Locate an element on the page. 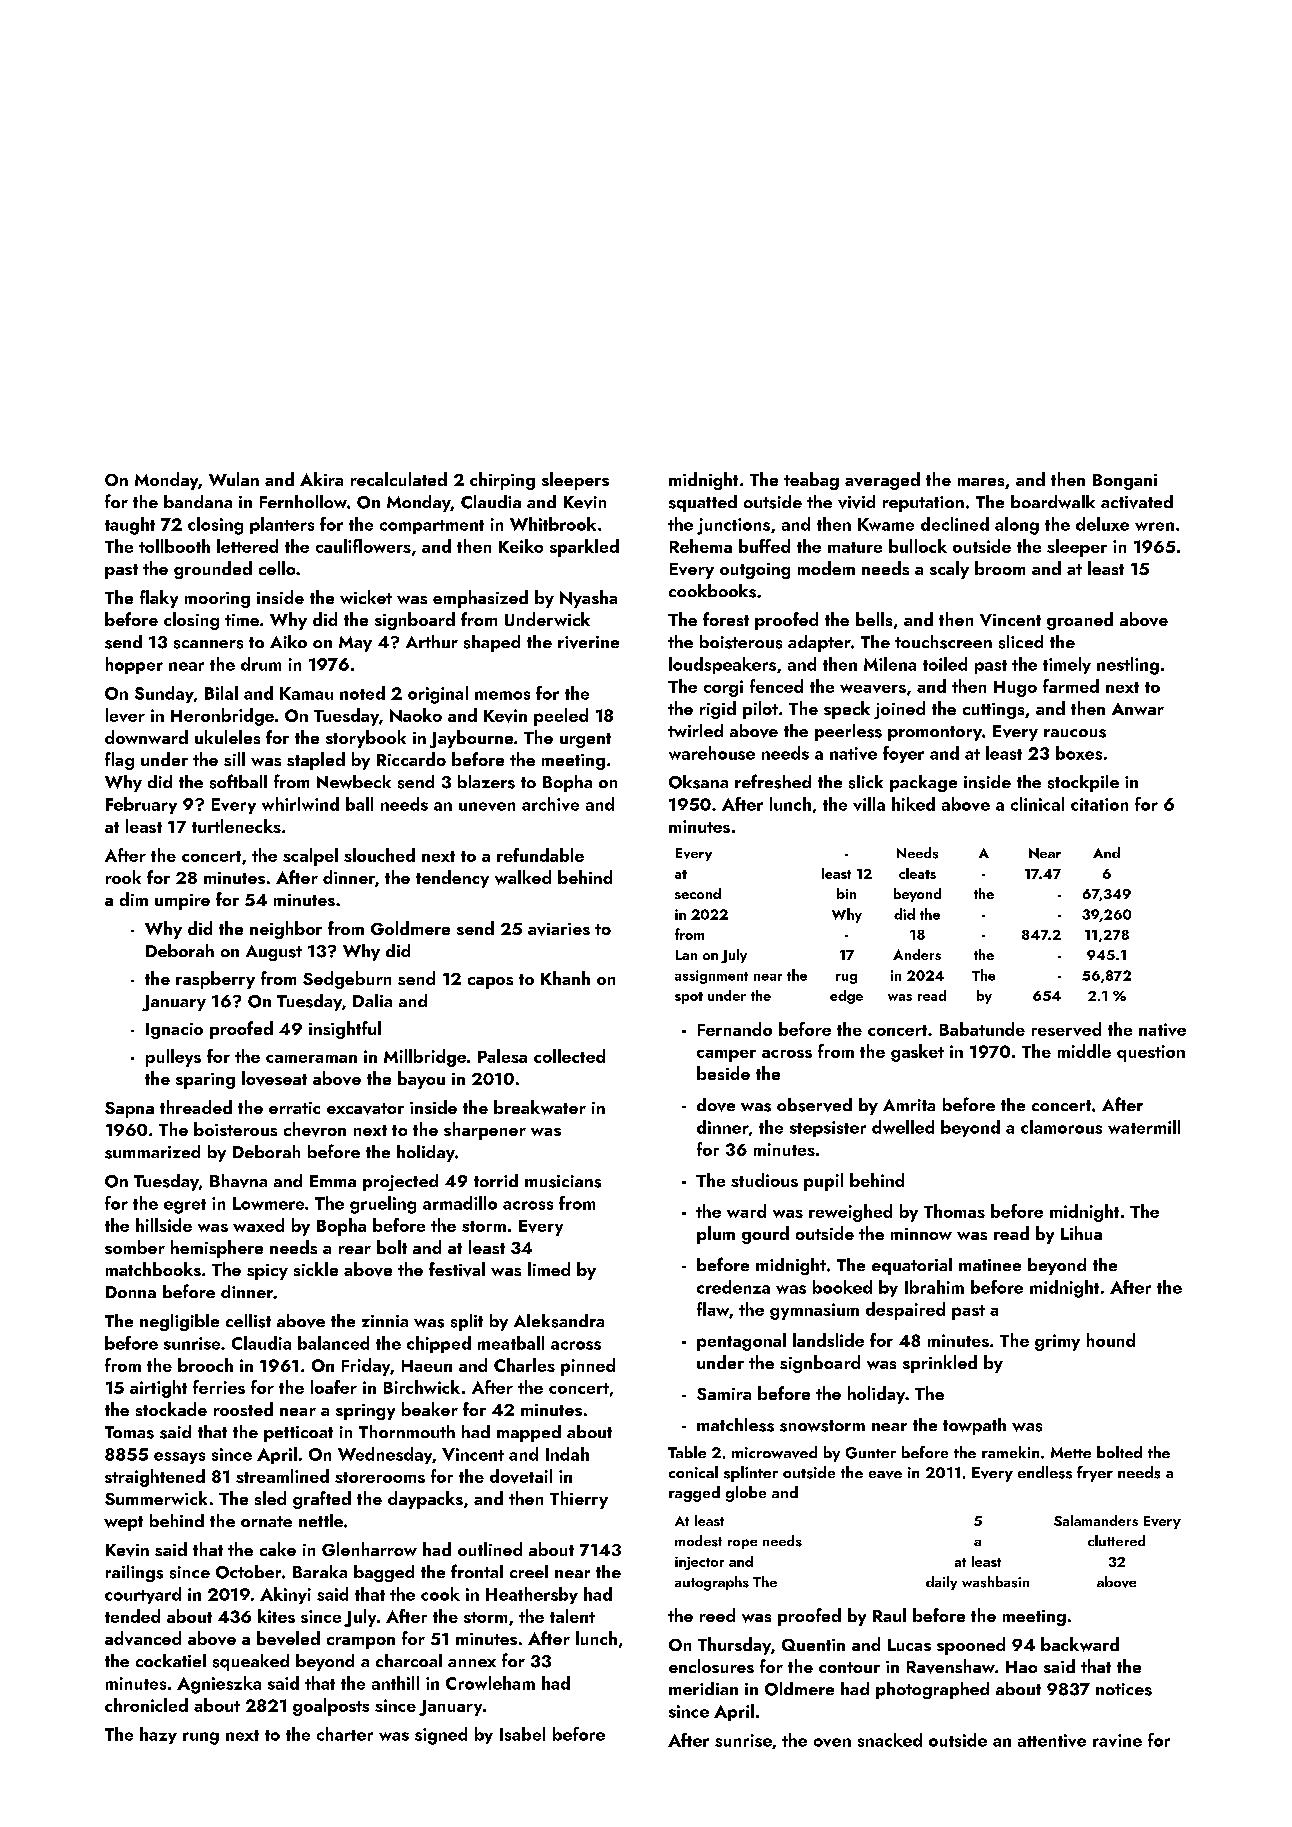 This page has height=1827, width=1292. Babatunde is located at coordinates (982, 1029).
